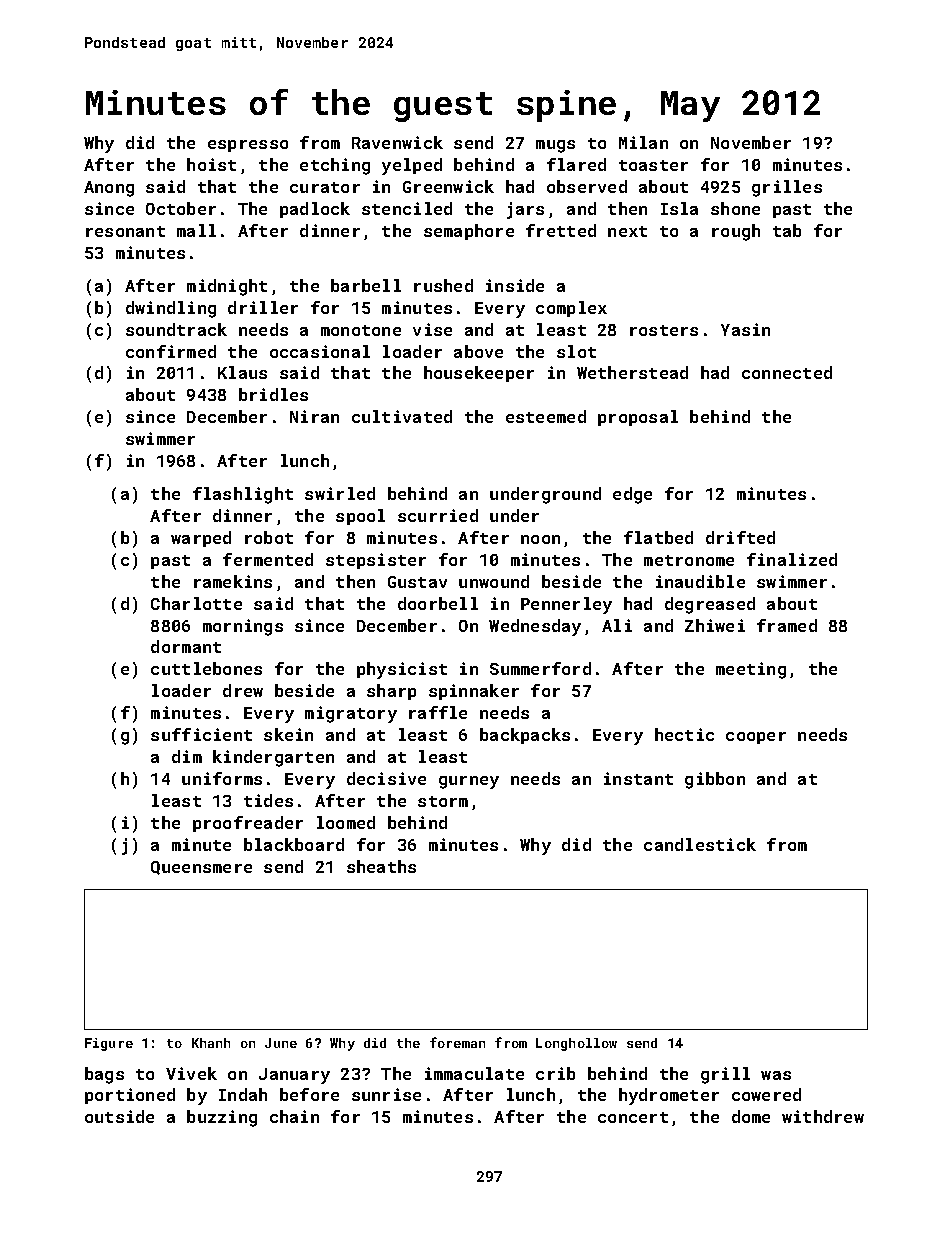 This screenshot has height=1233, width=952. What do you see at coordinates (386, 1094) in the screenshot?
I see `sunrise` at bounding box center [386, 1094].
